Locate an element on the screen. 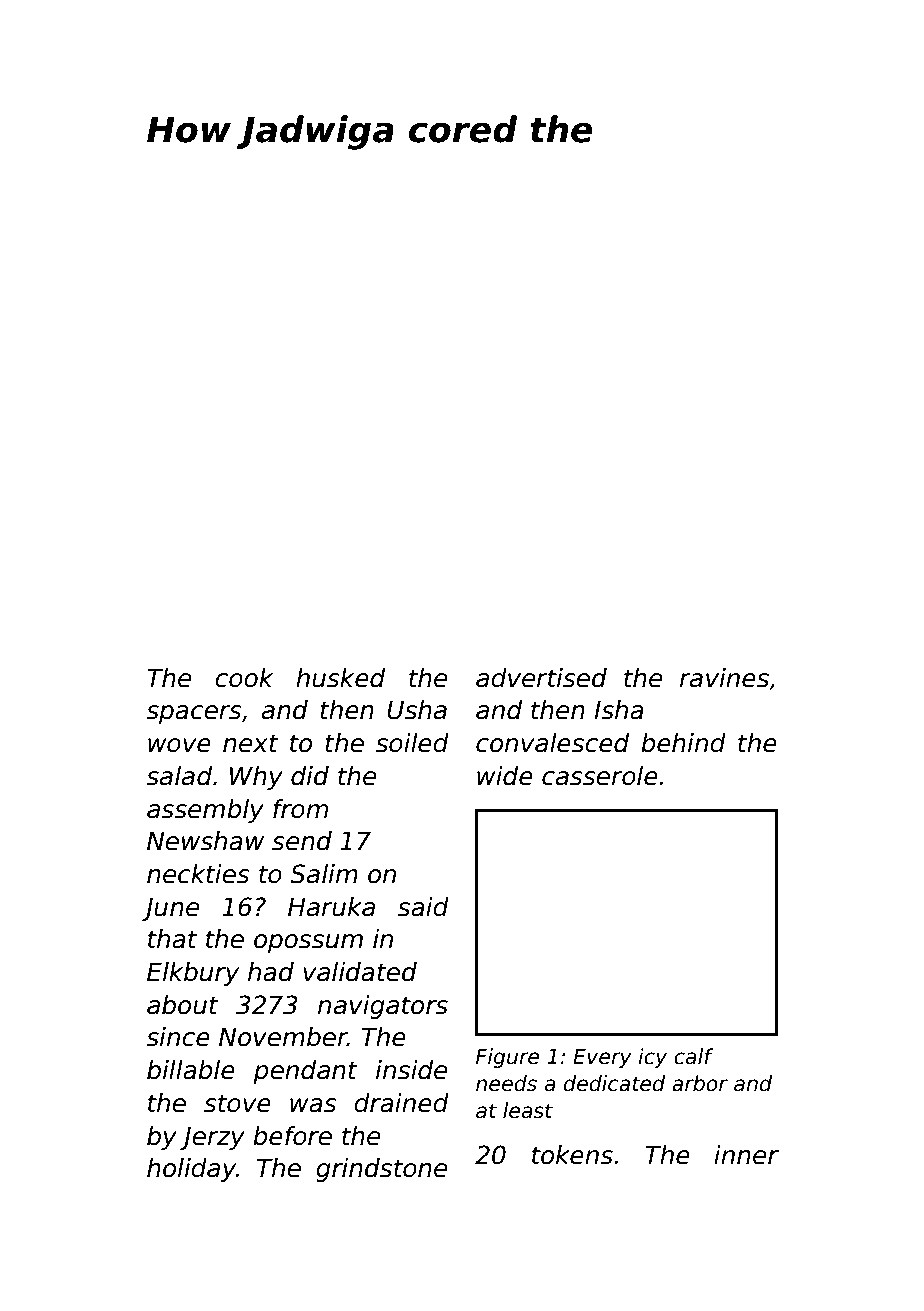 The height and width of the screenshot is (1311, 924). holiday is located at coordinates (191, 1170).
